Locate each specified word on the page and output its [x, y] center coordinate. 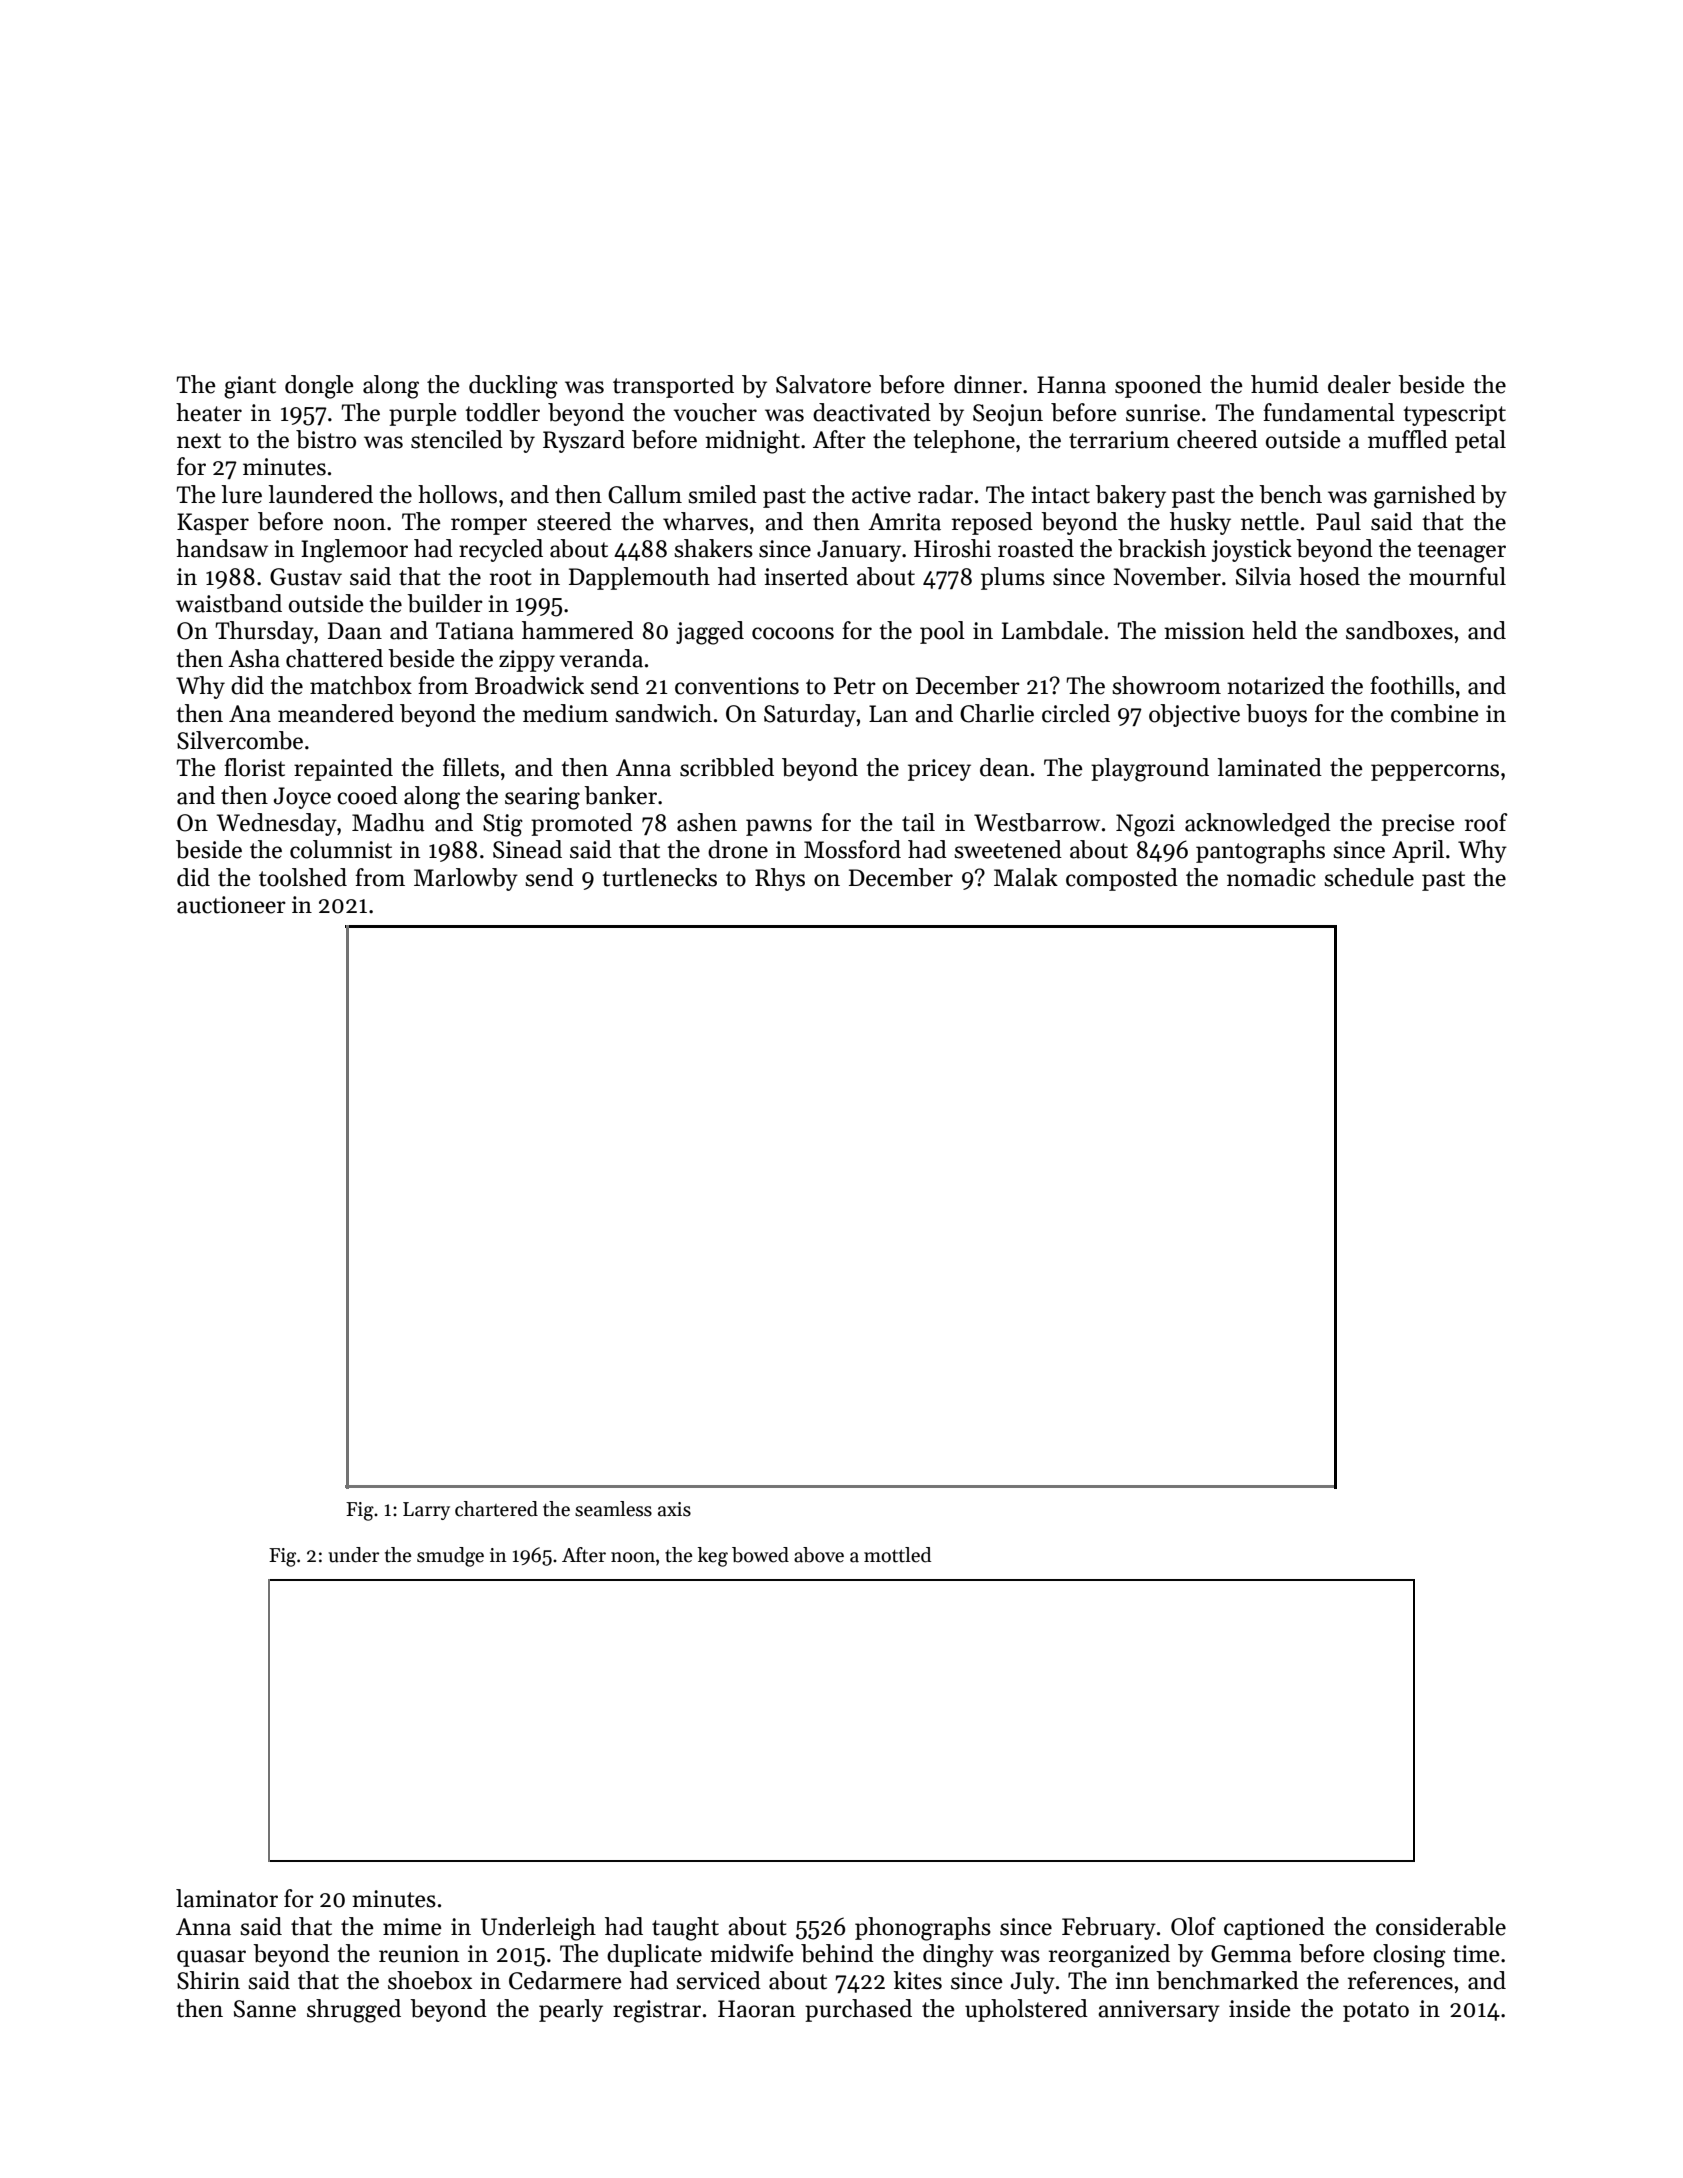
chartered [496, 1509]
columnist [341, 849]
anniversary [1159, 2011]
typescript [1454, 415]
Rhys [780, 879]
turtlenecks [659, 877]
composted [1122, 879]
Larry [426, 1511]
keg [713, 1557]
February [1109, 1928]
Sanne [265, 2009]
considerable [1441, 1926]
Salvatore [823, 384]
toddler [502, 412]
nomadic [1271, 877]
